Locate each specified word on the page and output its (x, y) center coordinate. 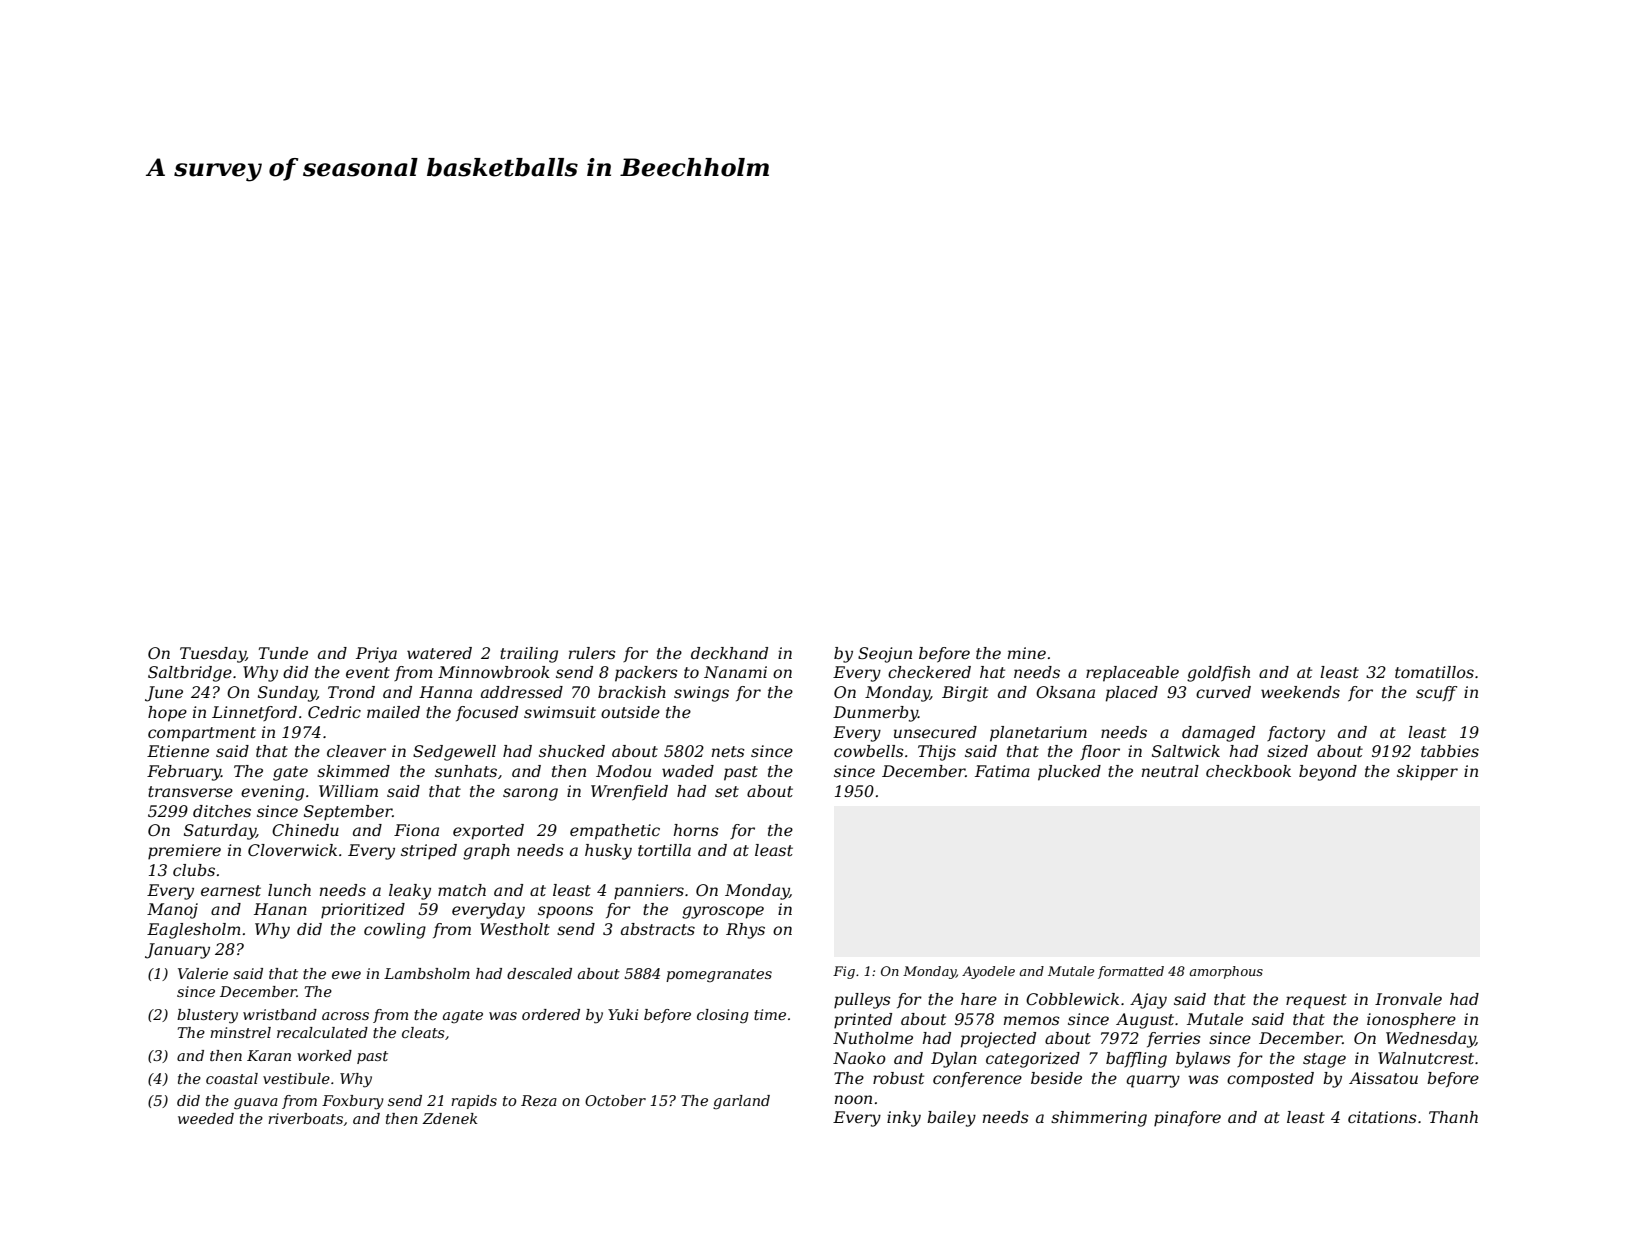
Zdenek (450, 1118)
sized (1287, 751)
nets (728, 751)
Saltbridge (190, 674)
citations (1382, 1117)
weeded (206, 1118)
